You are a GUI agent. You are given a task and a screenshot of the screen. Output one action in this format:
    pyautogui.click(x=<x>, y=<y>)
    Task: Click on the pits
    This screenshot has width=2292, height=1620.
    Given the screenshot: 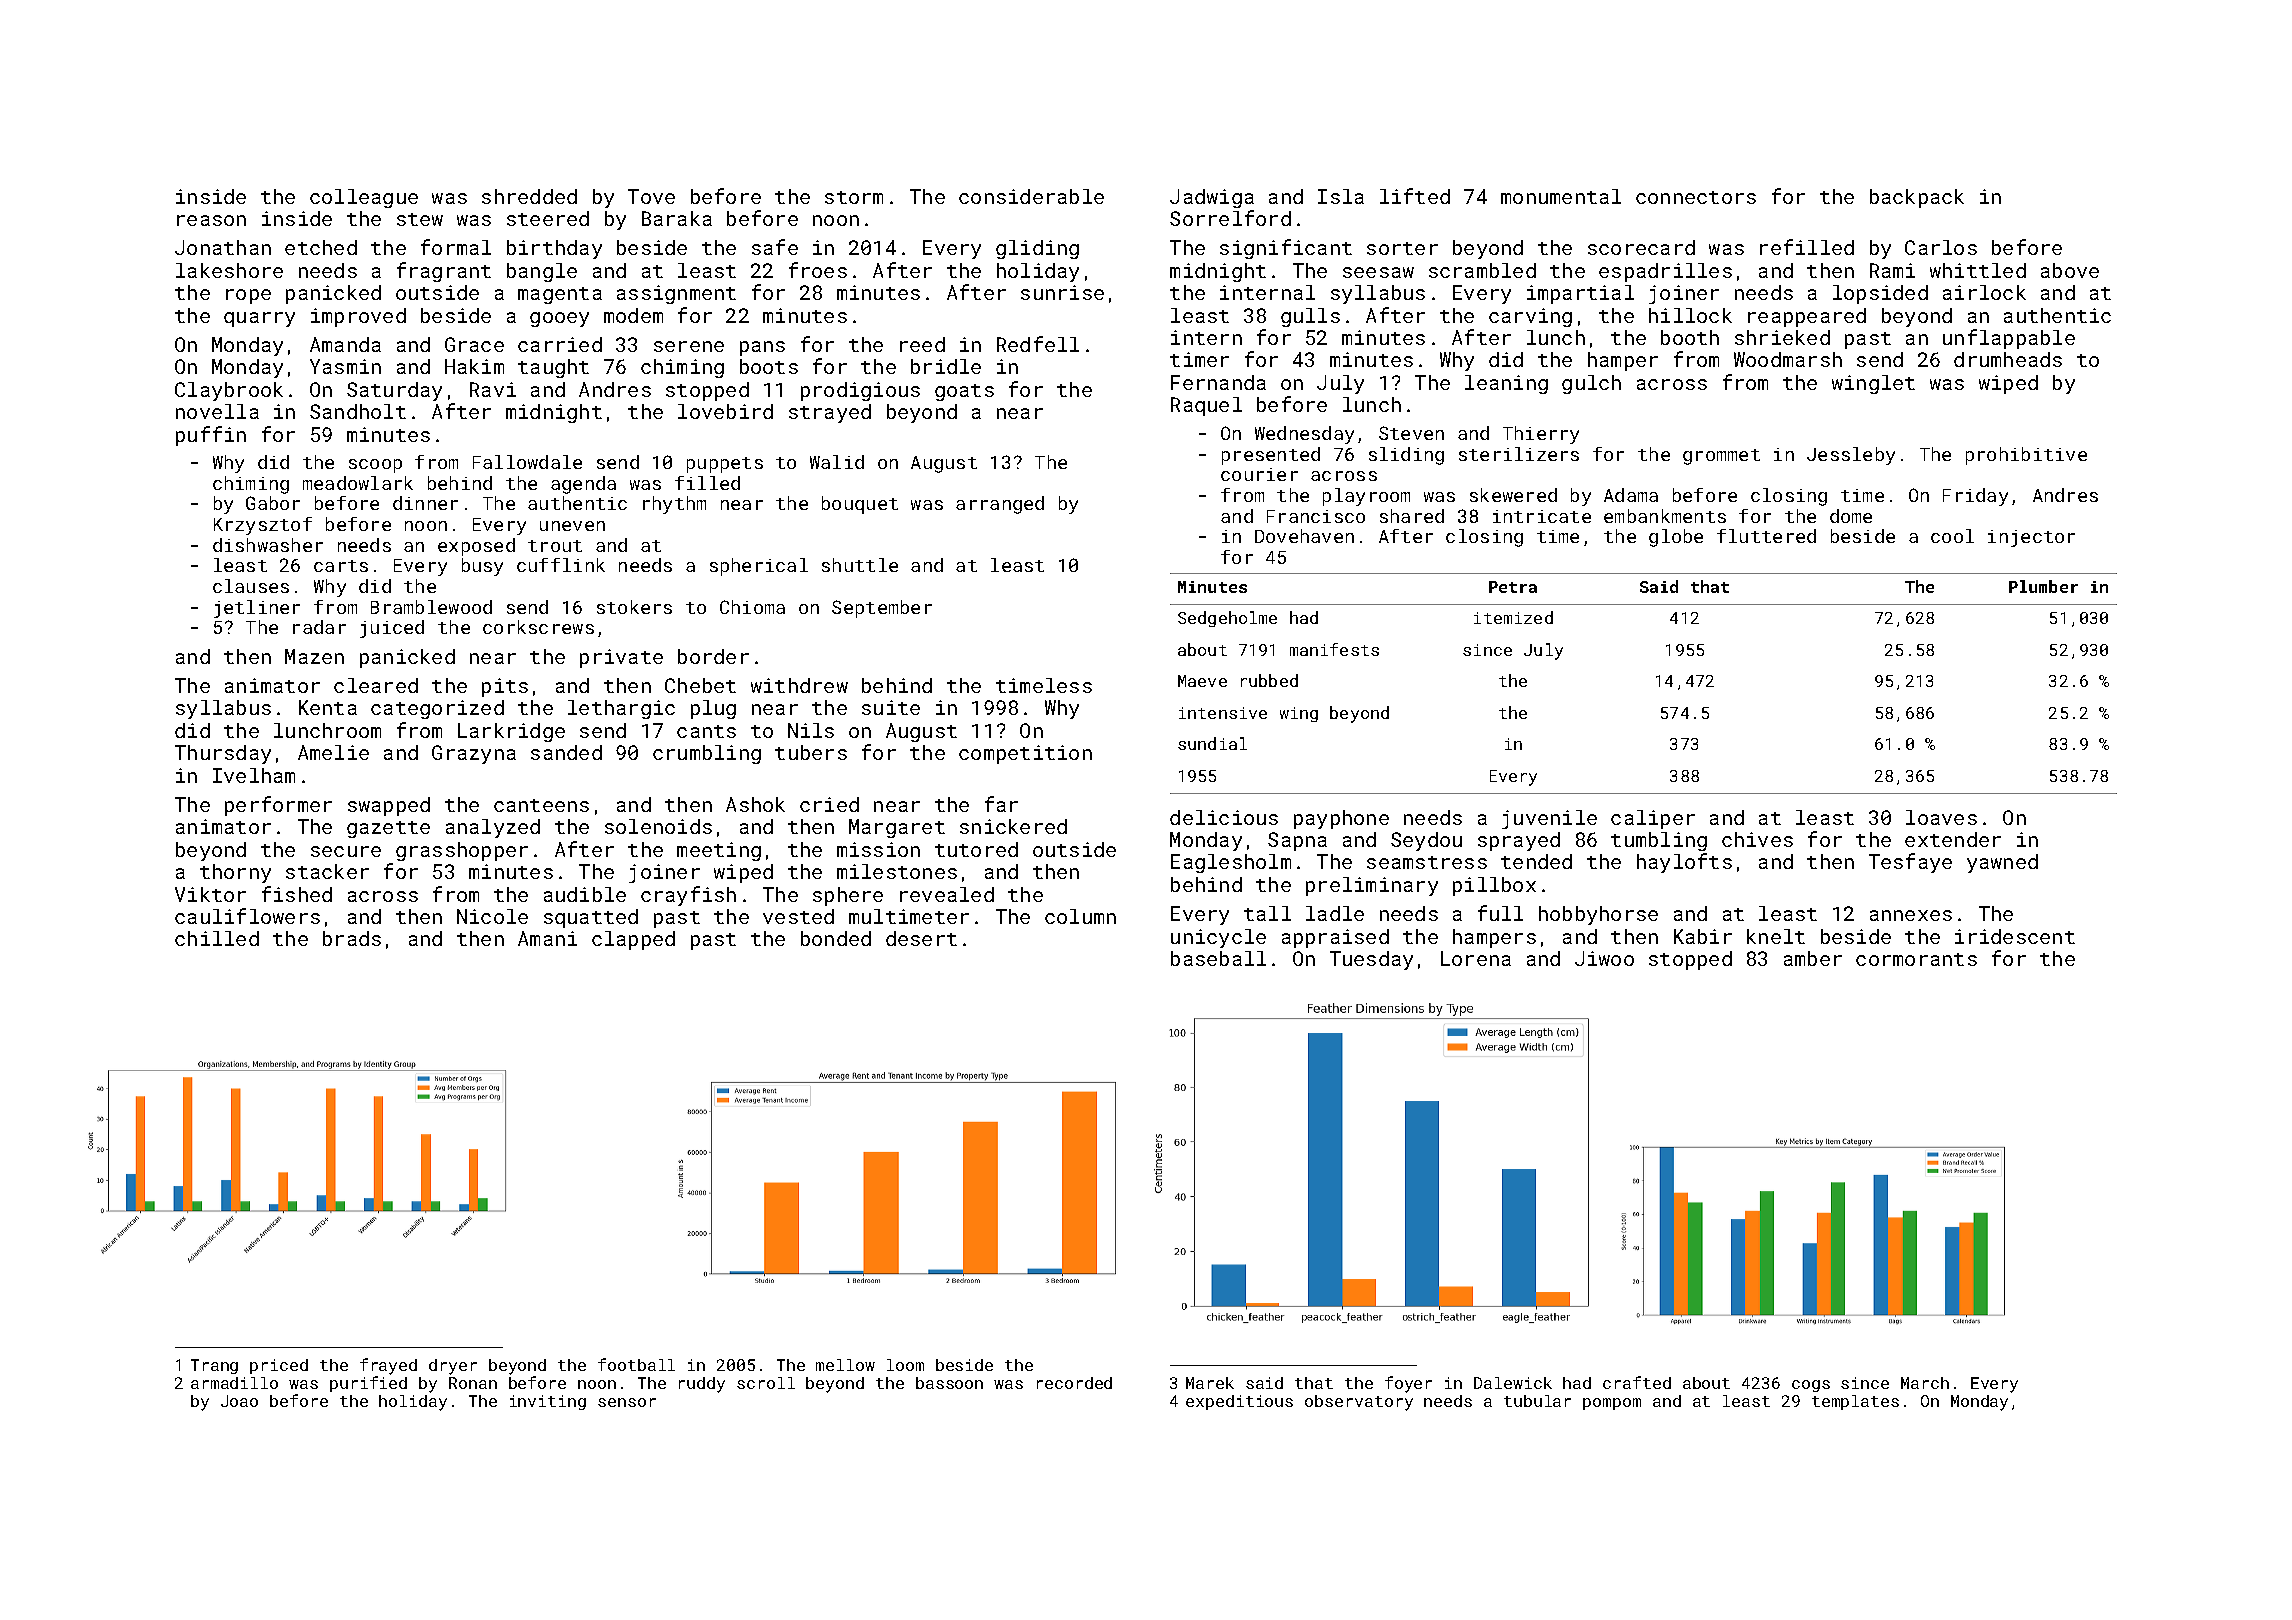 What is the action you would take?
    pyautogui.click(x=505, y=687)
